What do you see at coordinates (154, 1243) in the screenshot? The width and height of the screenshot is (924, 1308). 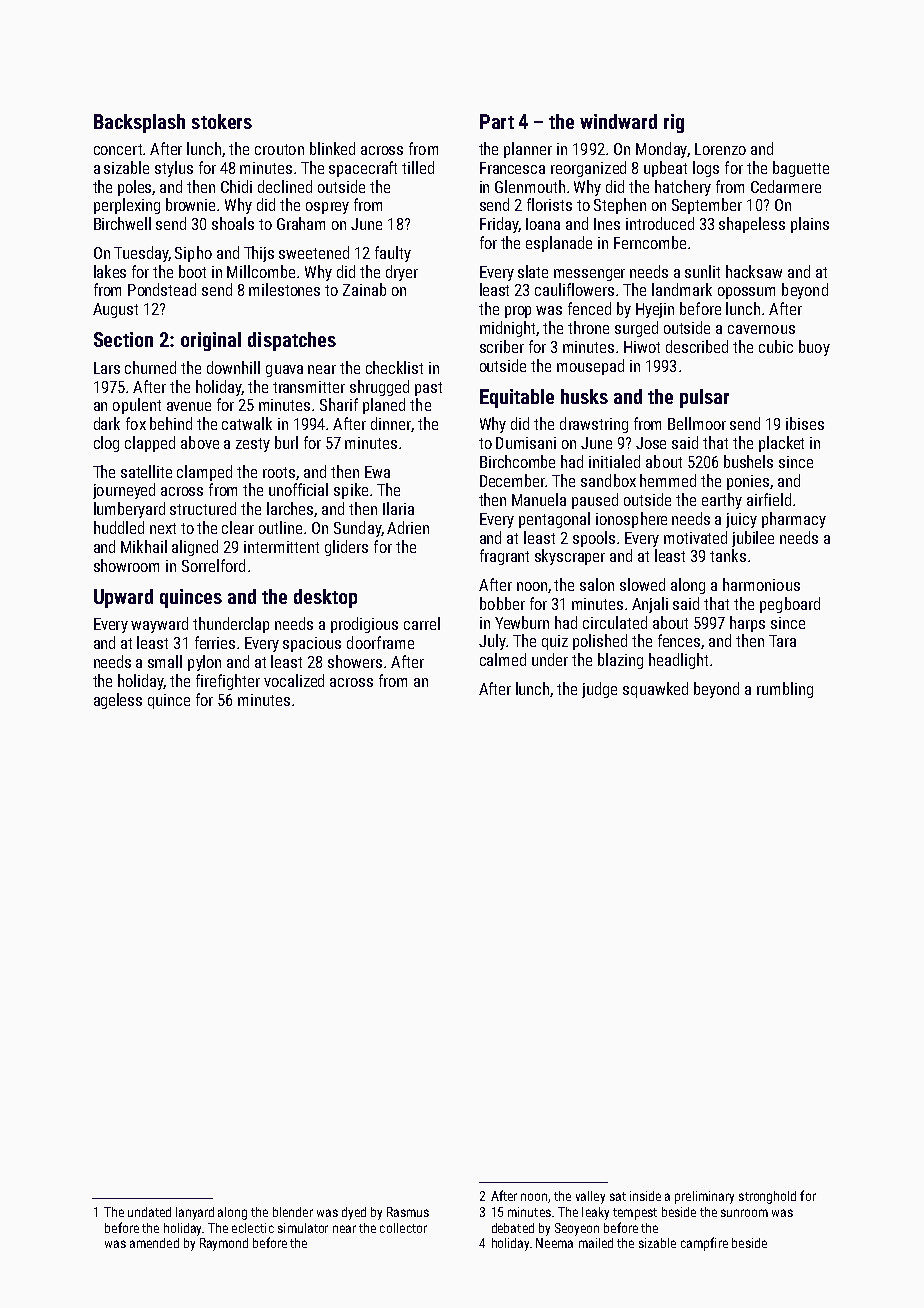 I see `amended` at bounding box center [154, 1243].
